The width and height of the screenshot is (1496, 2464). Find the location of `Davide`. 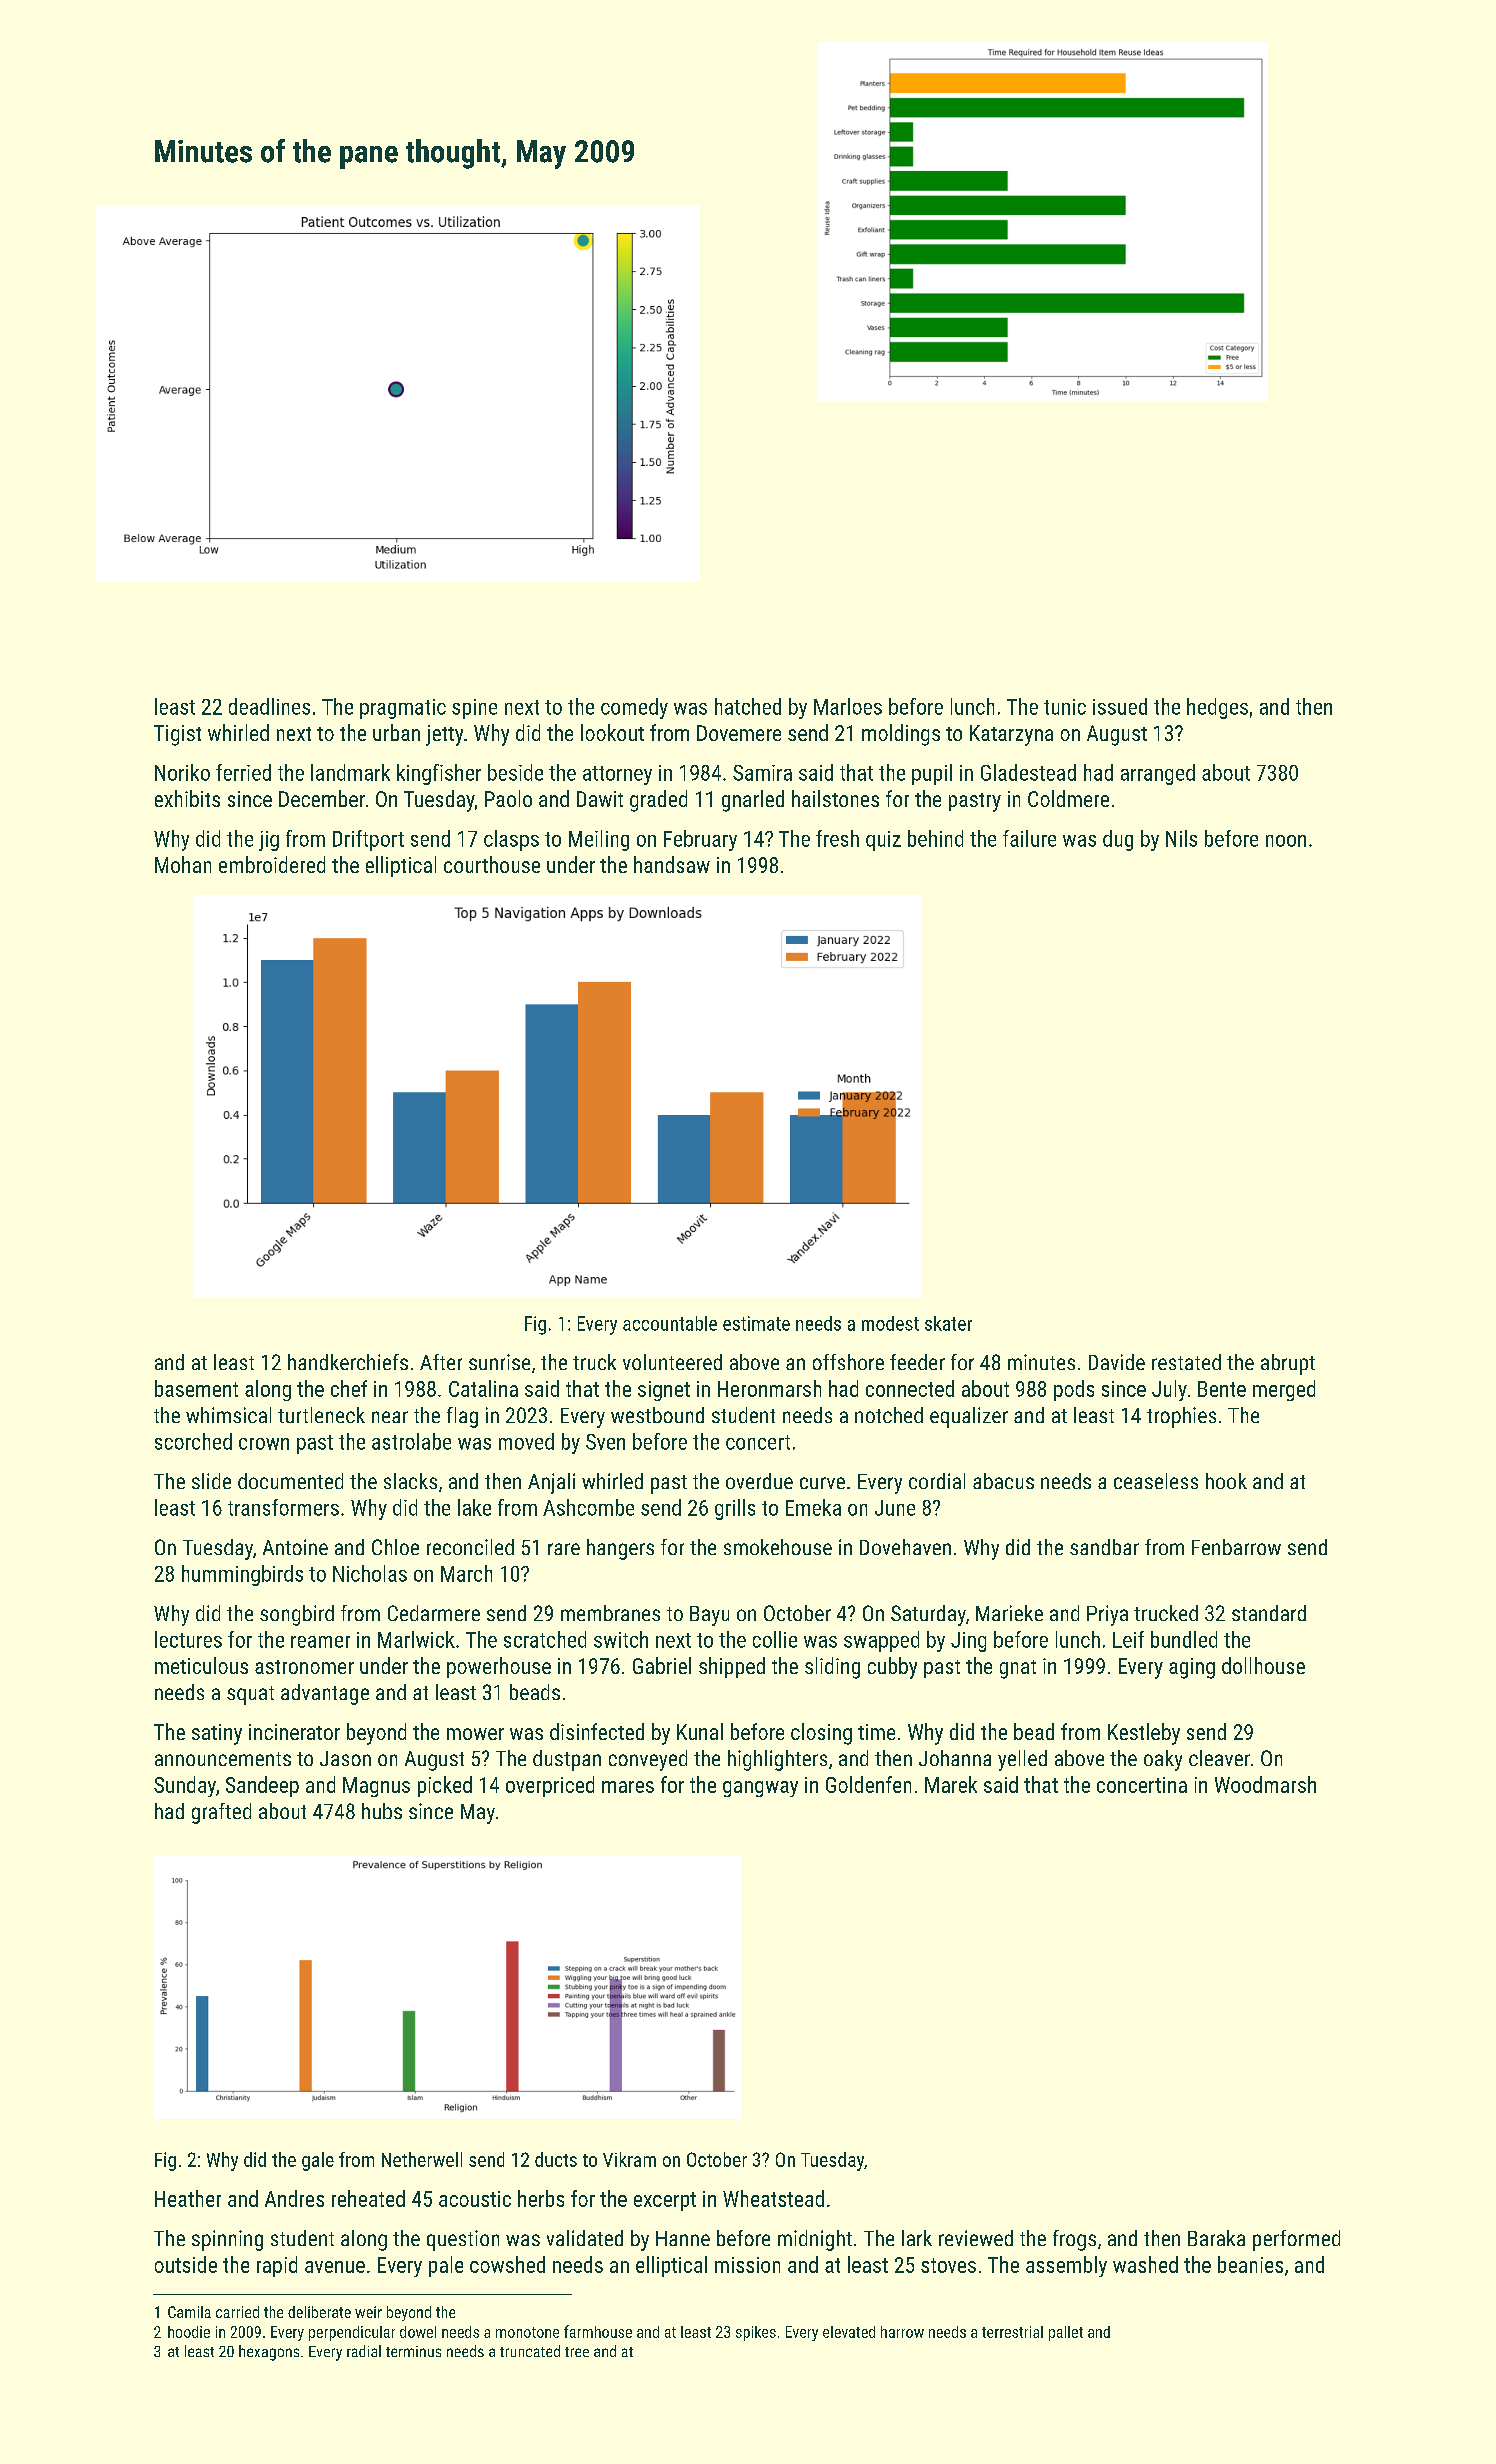

Davide is located at coordinates (1117, 1362).
